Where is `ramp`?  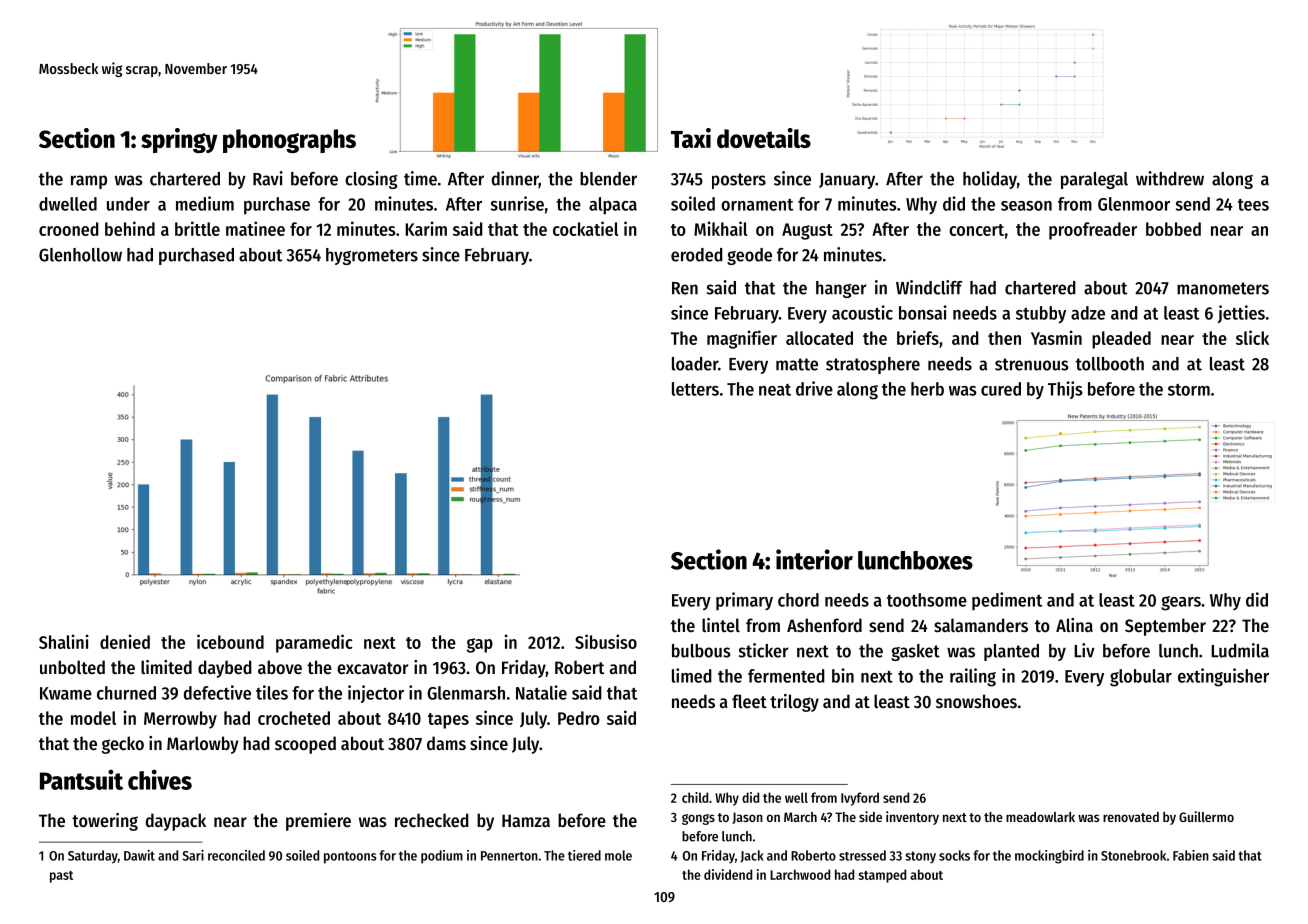
ramp is located at coordinates (89, 182).
